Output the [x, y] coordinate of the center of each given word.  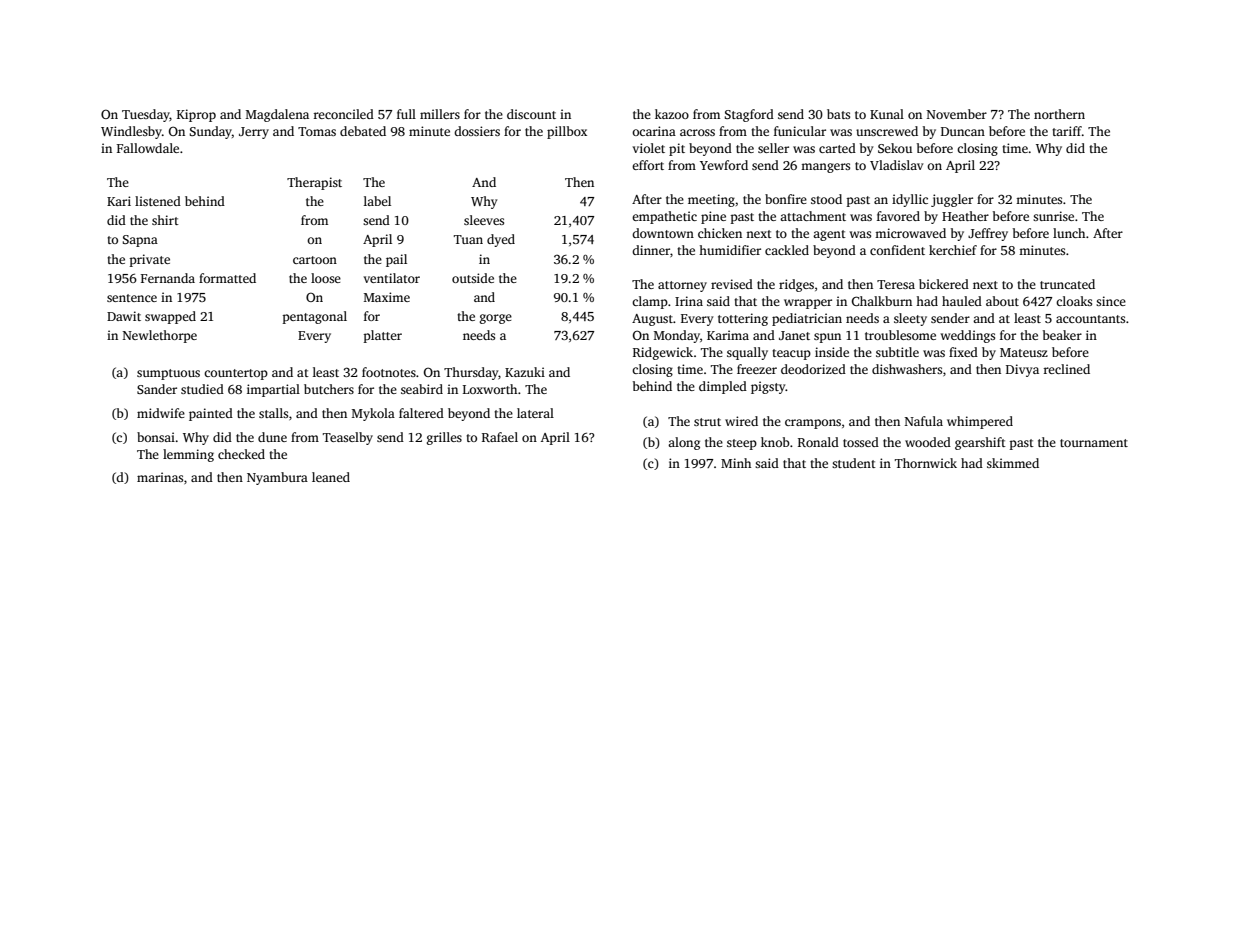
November [957, 114]
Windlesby [131, 132]
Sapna [140, 241]
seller [773, 148]
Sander [157, 389]
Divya [1022, 370]
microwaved [910, 233]
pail [396, 260]
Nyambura [277, 478]
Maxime [387, 297]
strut [707, 422]
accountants [1090, 319]
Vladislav [896, 165]
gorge [496, 319]
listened [158, 201]
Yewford [724, 165]
